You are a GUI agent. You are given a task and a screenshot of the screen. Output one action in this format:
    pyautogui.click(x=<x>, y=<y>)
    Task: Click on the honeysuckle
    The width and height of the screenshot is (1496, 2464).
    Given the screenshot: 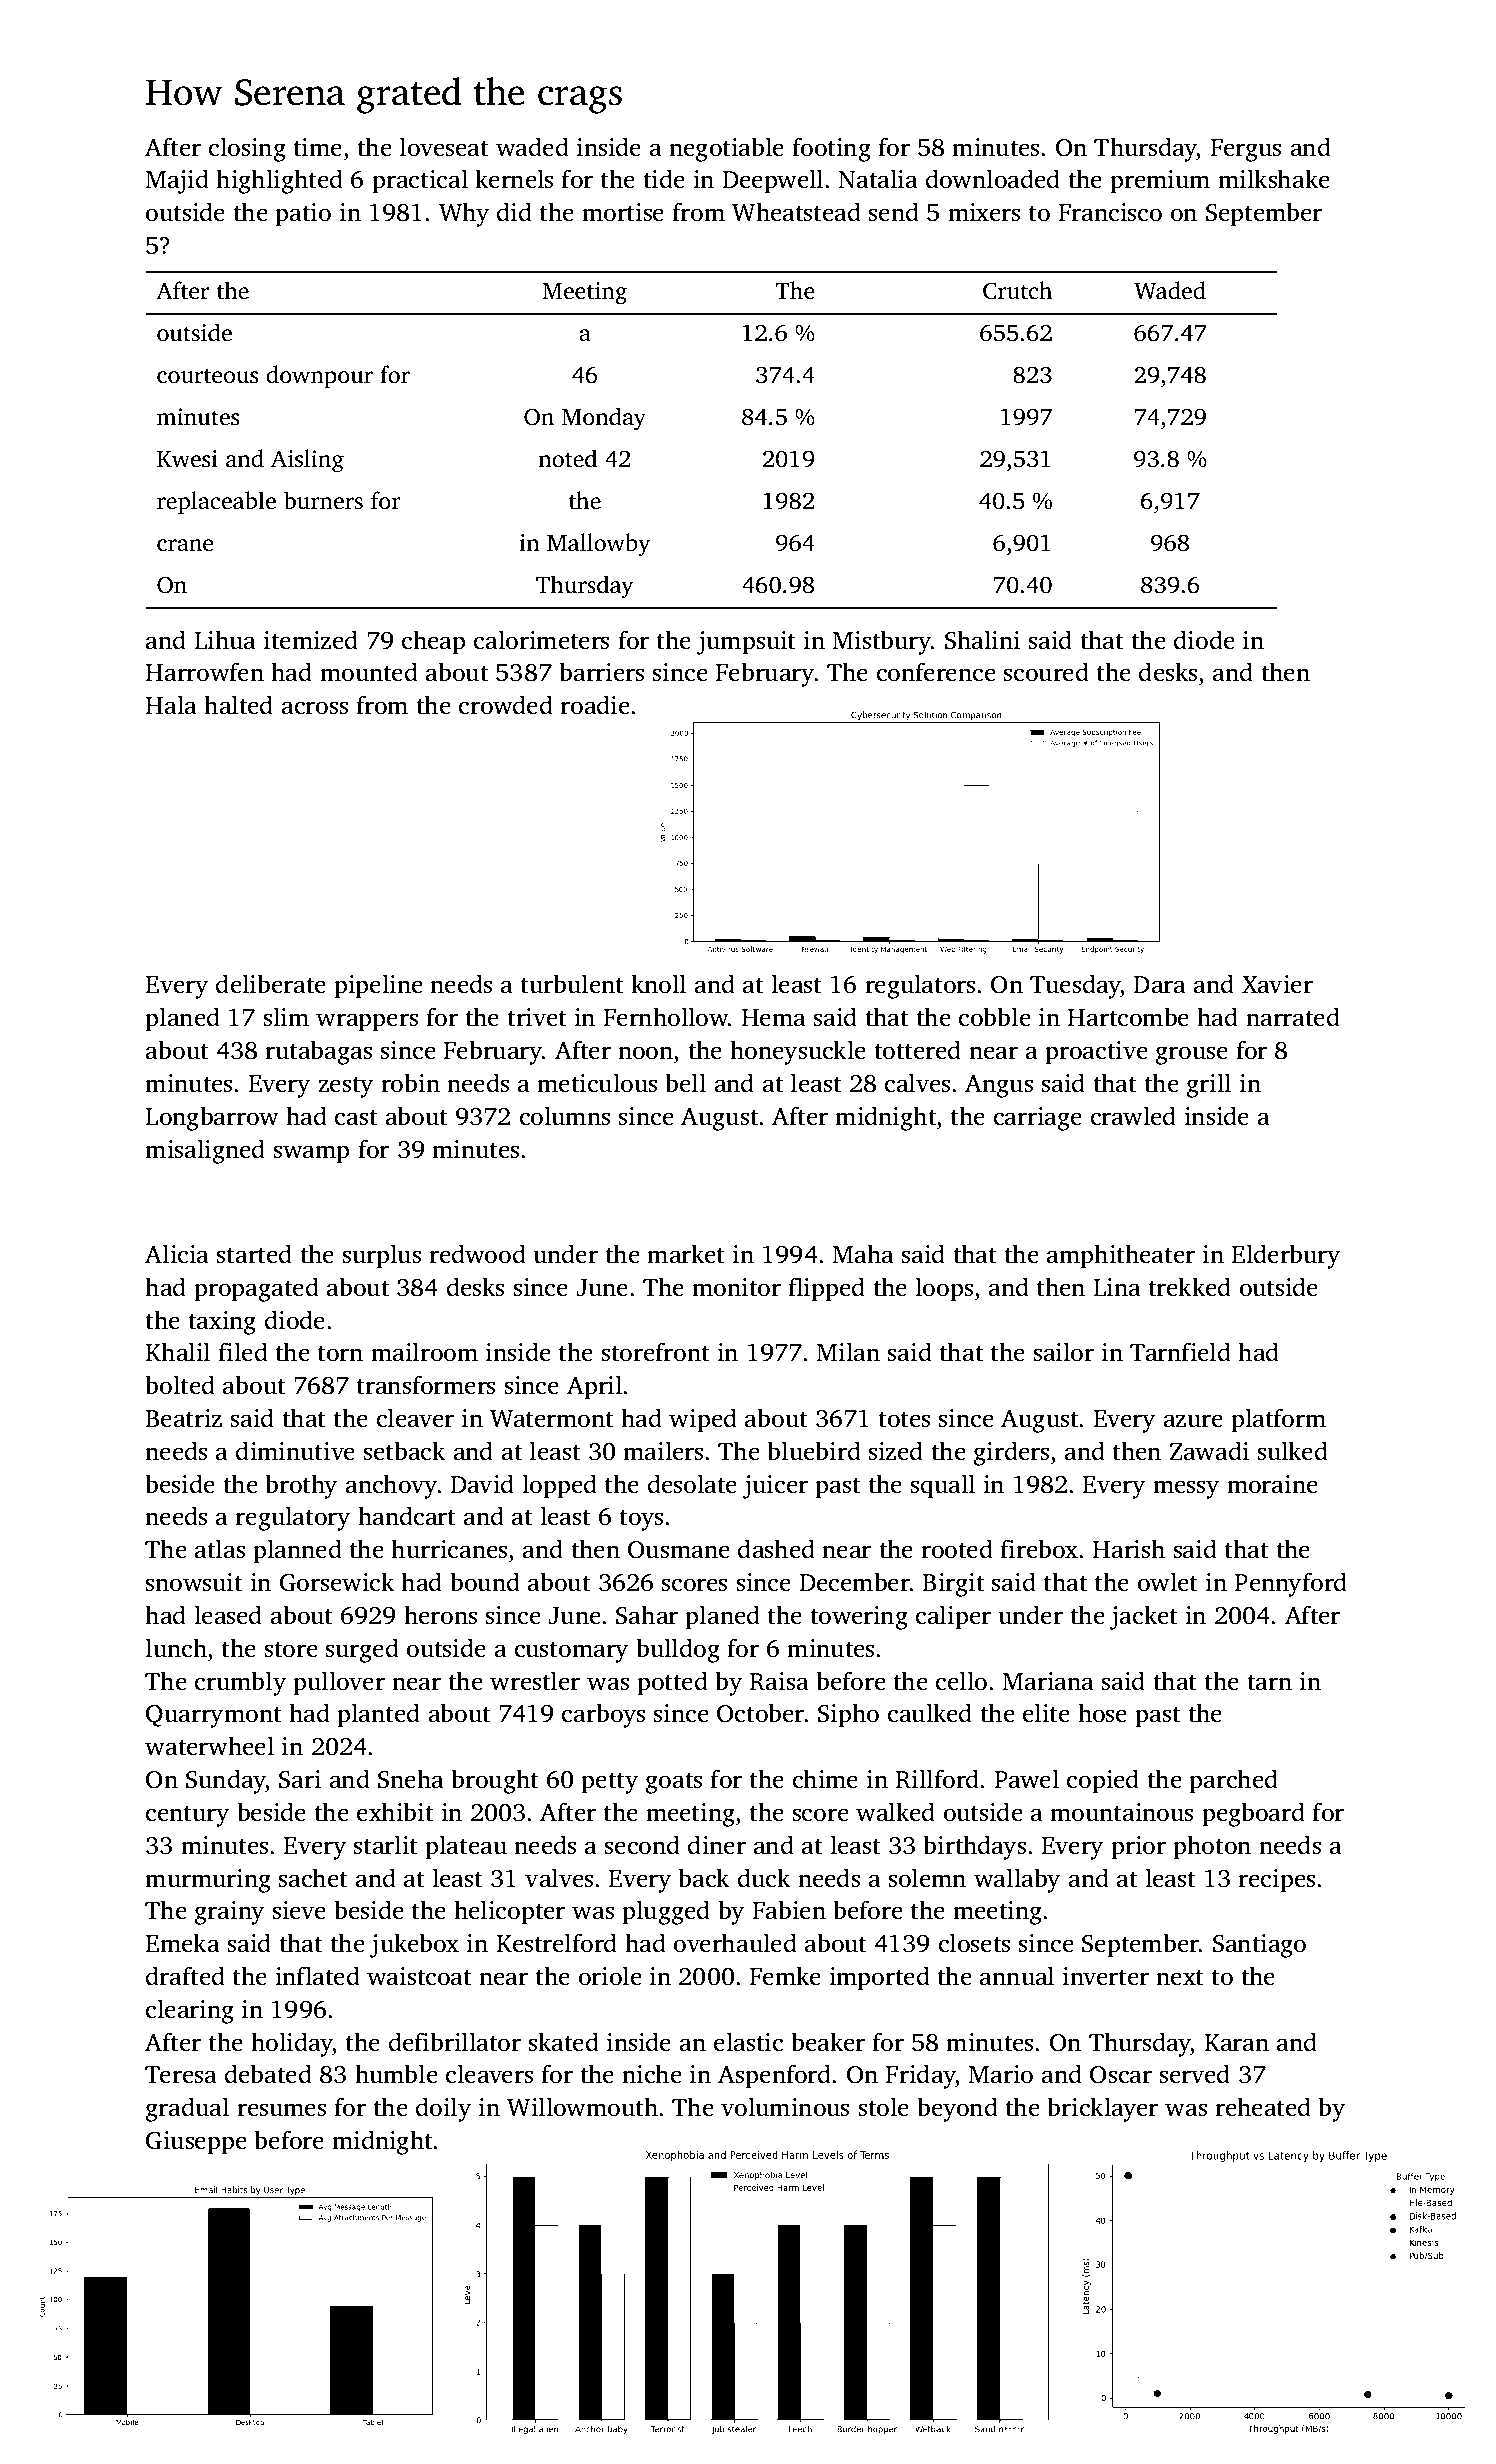 What is the action you would take?
    pyautogui.click(x=798, y=1052)
